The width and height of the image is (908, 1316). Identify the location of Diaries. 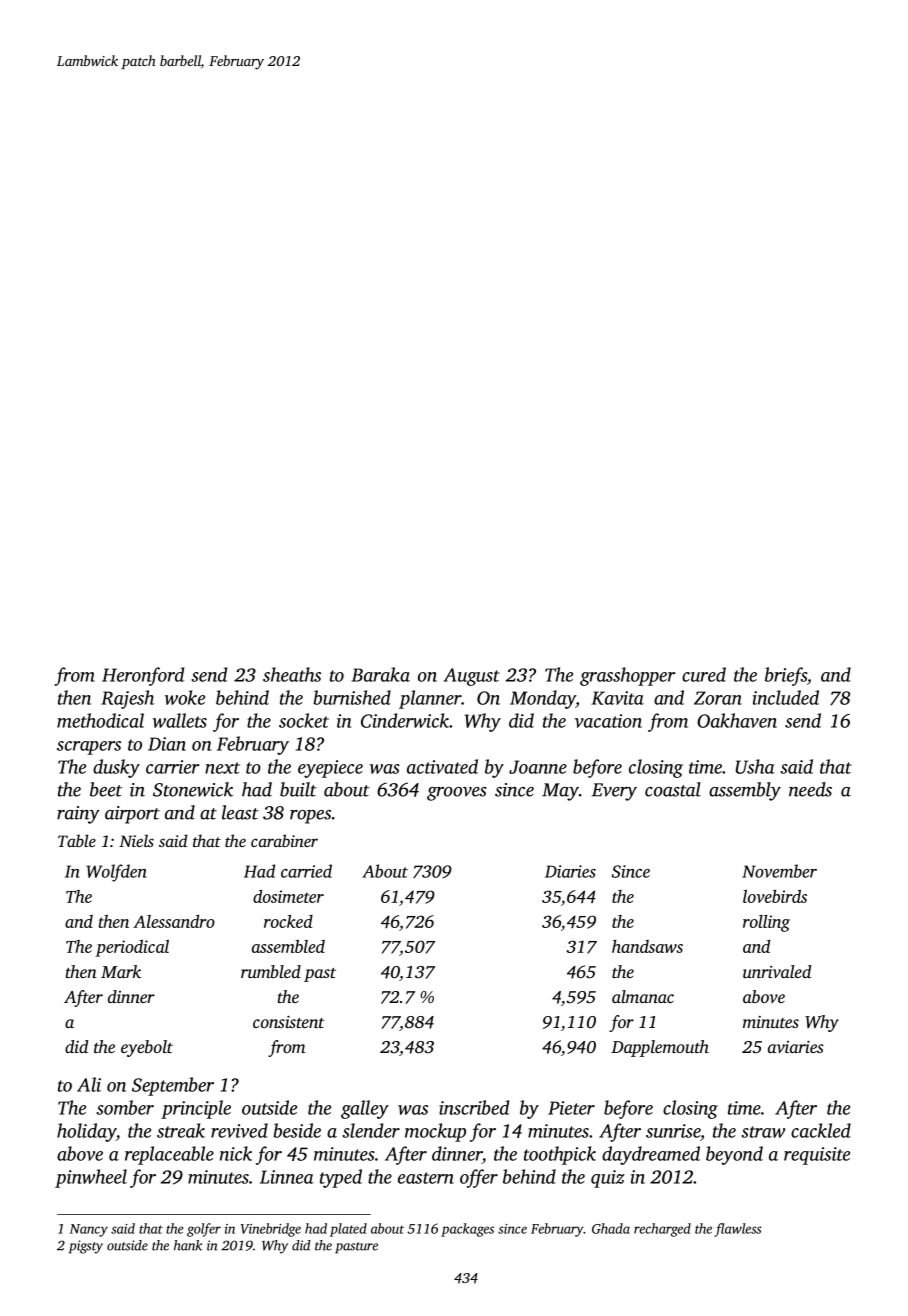
(570, 871).
